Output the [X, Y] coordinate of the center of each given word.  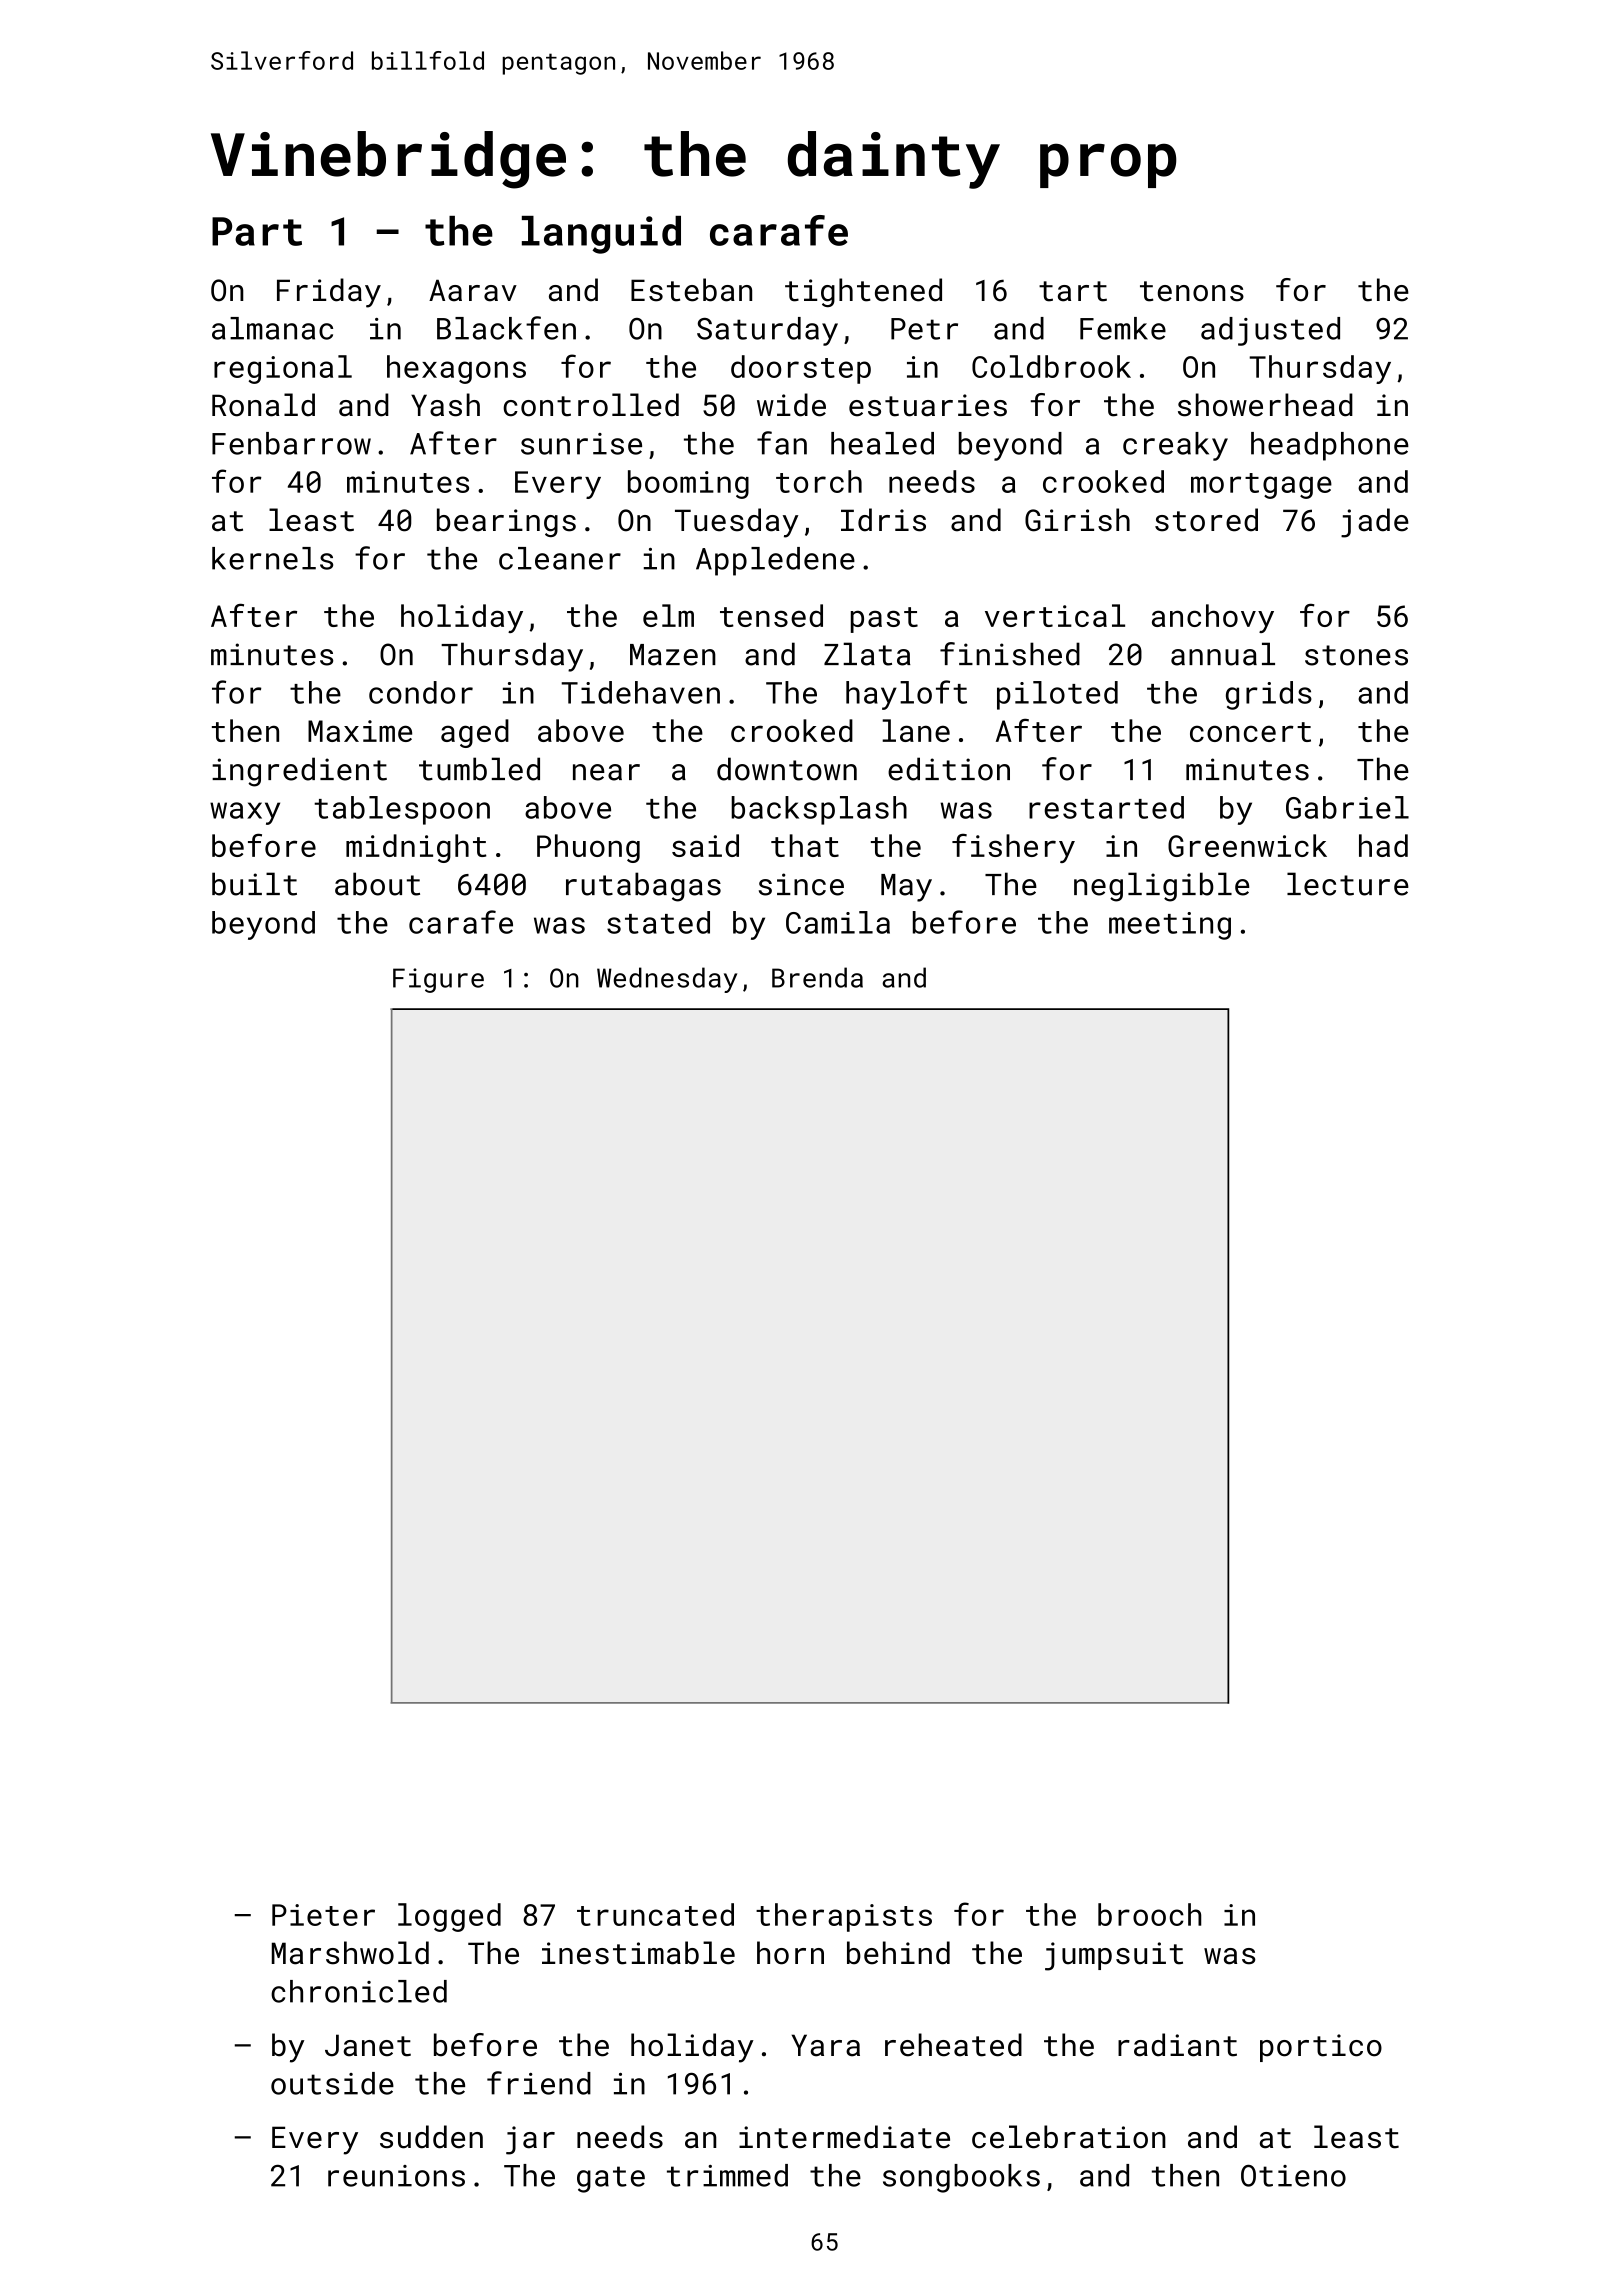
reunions [396, 2176]
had [1383, 845]
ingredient [299, 772]
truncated [655, 1914]
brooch [1149, 1914]
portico [1321, 2048]
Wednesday [667, 980]
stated [658, 922]
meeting [1170, 926]
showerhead [1265, 405]
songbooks [961, 2178]
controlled [591, 405]
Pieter [323, 1915]
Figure [438, 980]
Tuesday [736, 523]
